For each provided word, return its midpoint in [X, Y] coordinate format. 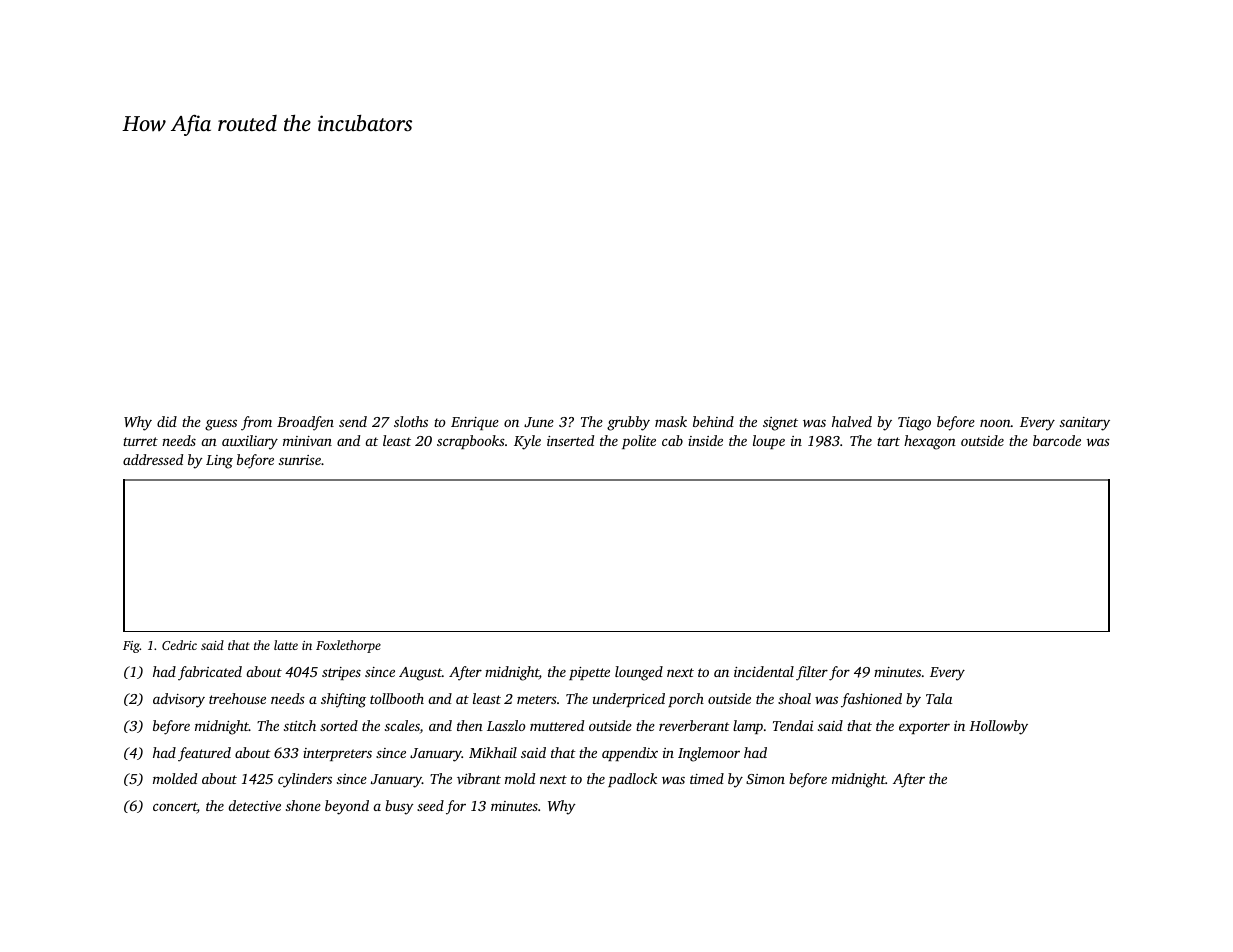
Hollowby [998, 727]
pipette [589, 673]
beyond [347, 807]
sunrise [300, 460]
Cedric [179, 645]
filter [812, 673]
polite [639, 442]
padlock [632, 780]
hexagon [930, 442]
